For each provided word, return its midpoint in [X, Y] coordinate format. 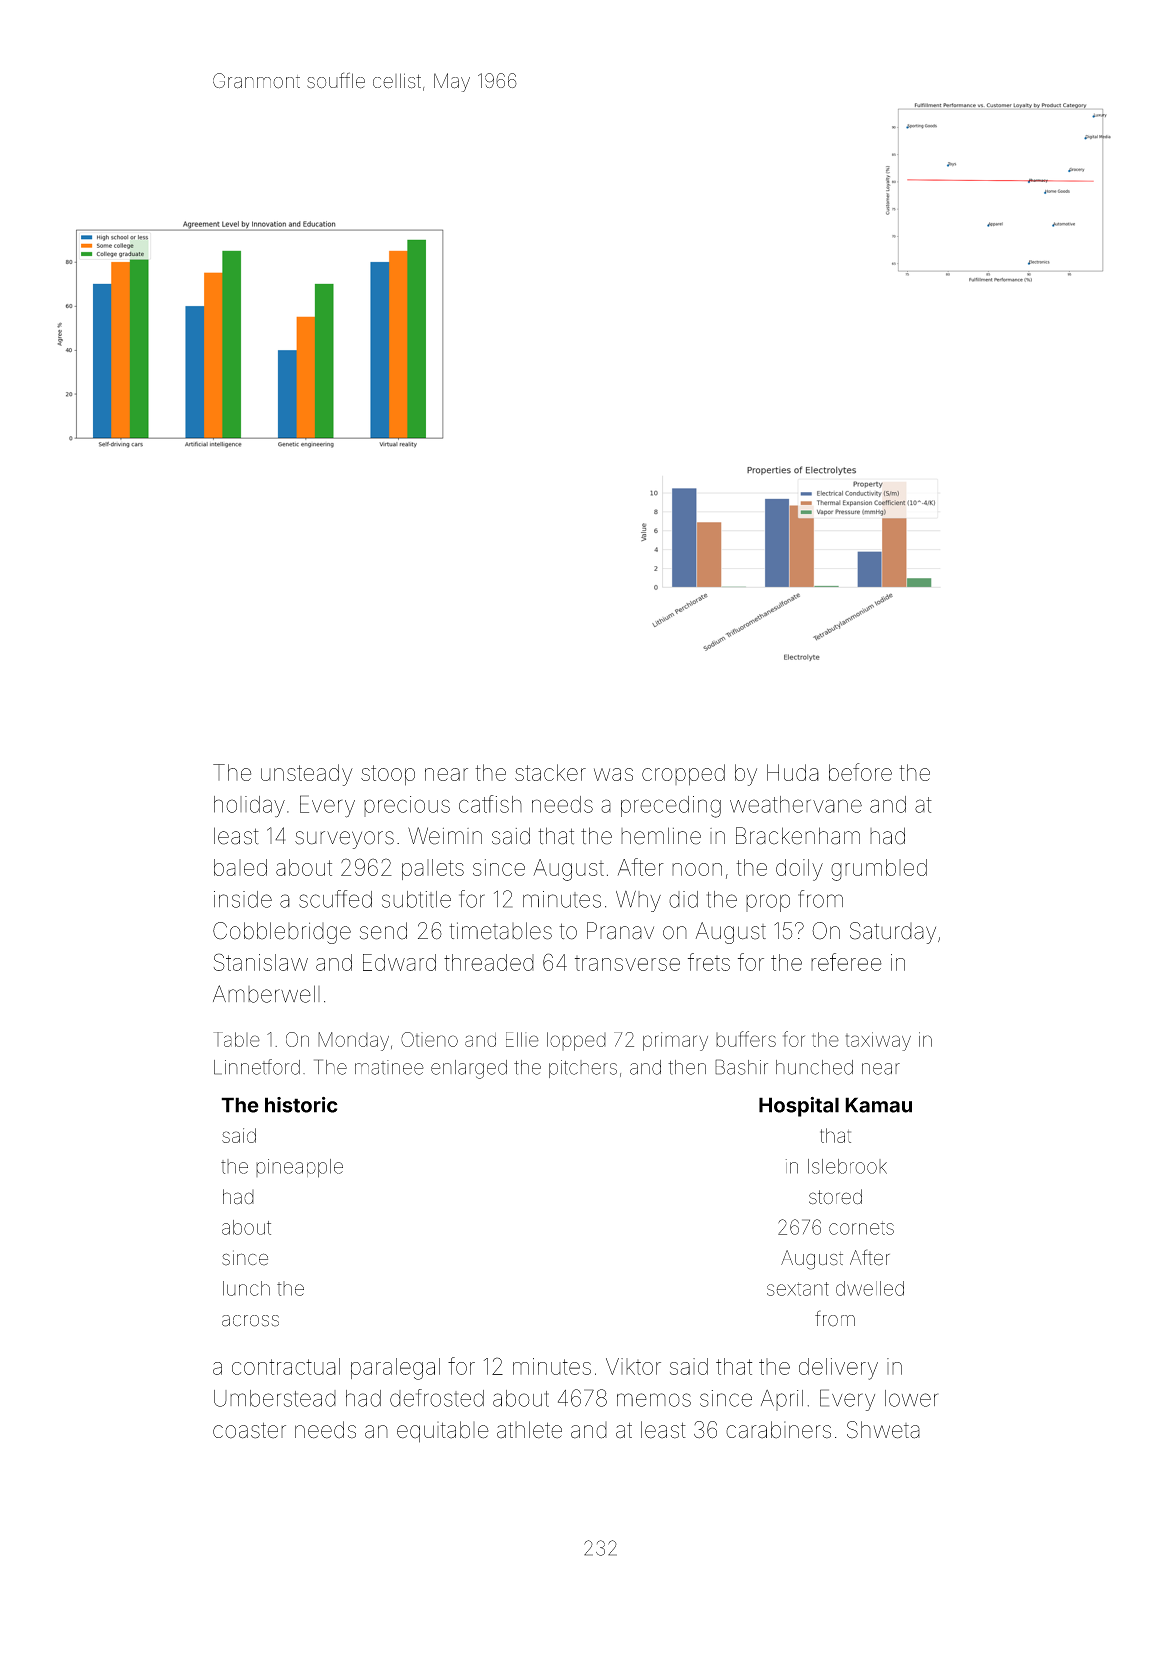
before [860, 772]
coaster [249, 1430]
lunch [246, 1288]
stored [835, 1197]
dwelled [870, 1288]
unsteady [307, 775]
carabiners [778, 1430]
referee [846, 962]
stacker [550, 772]
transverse [627, 963]
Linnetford [257, 1067]
